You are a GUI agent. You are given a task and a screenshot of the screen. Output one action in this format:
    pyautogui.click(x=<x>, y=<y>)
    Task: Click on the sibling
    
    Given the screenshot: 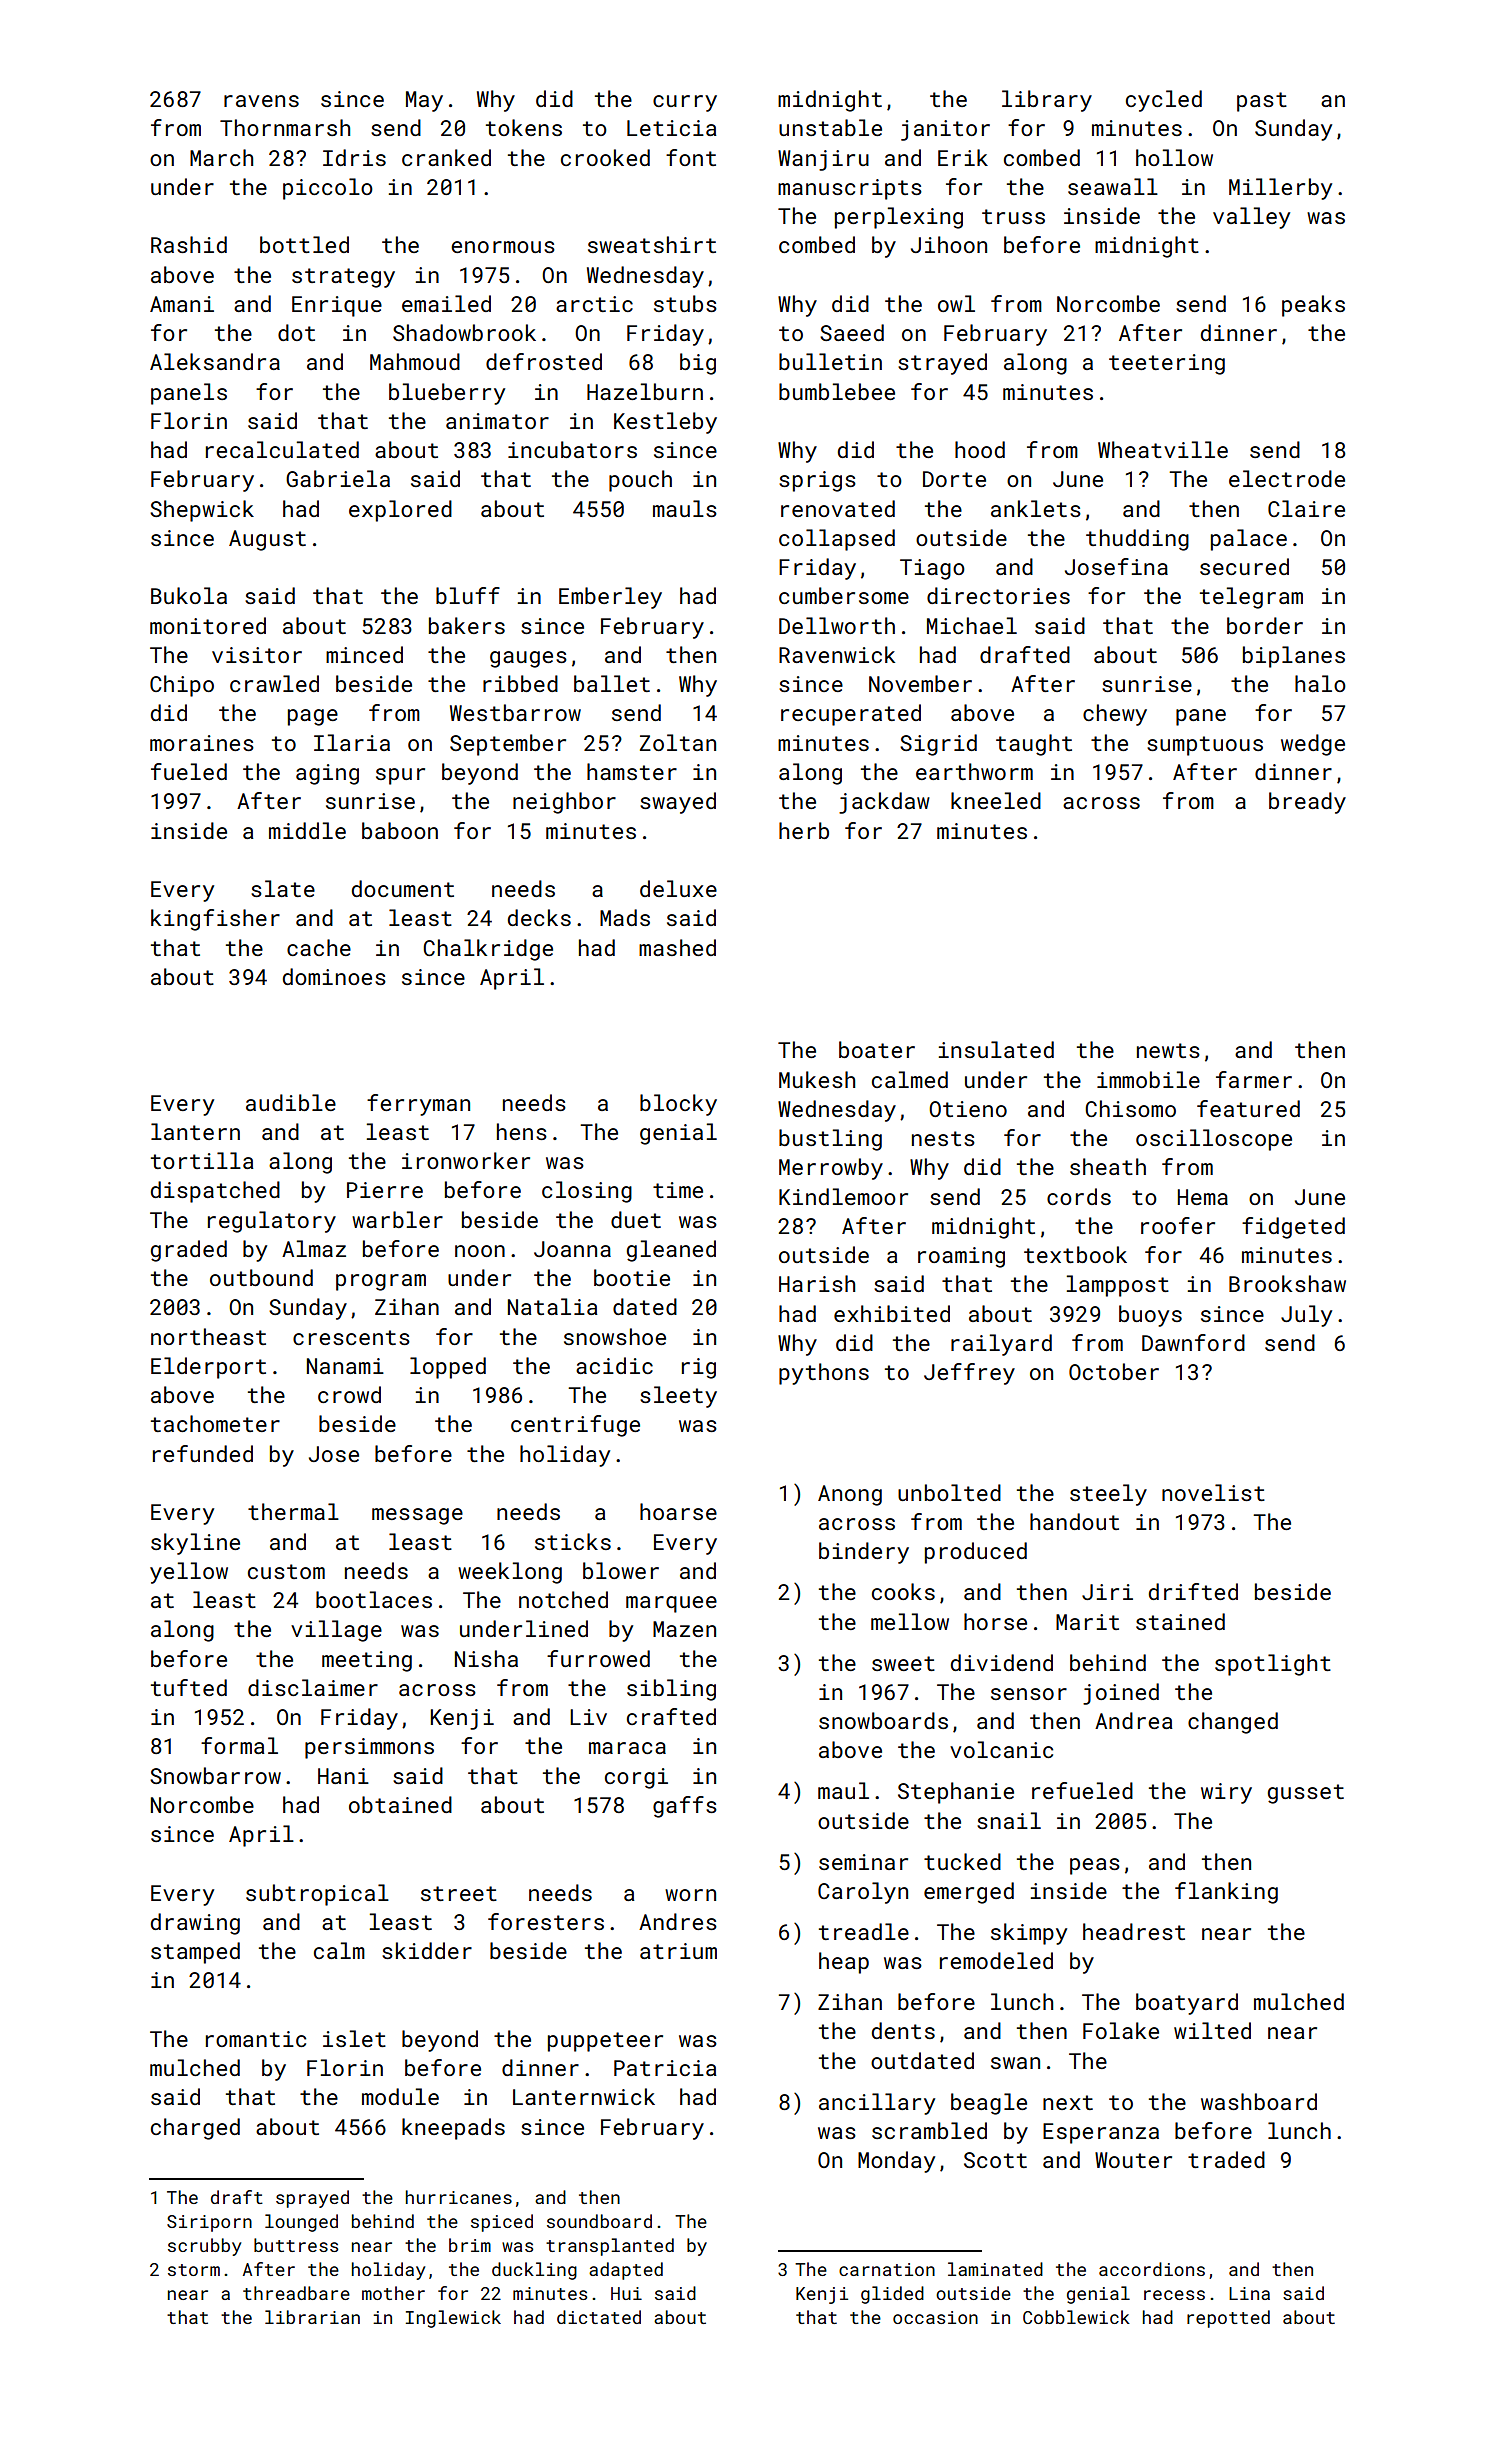 What is the action you would take?
    pyautogui.click(x=671, y=1690)
